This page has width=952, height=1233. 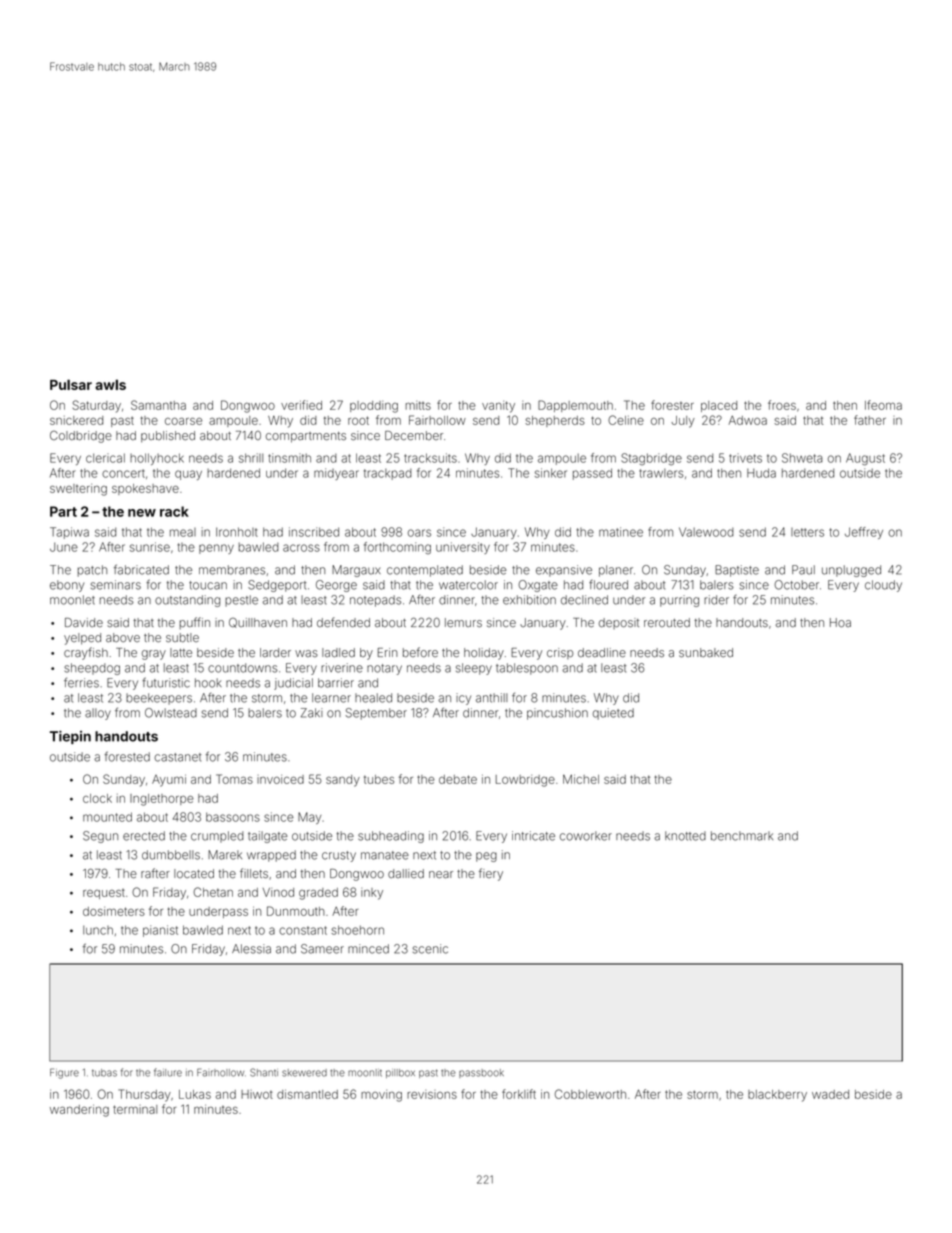 What do you see at coordinates (171, 855) in the page?
I see `dumbbells` at bounding box center [171, 855].
